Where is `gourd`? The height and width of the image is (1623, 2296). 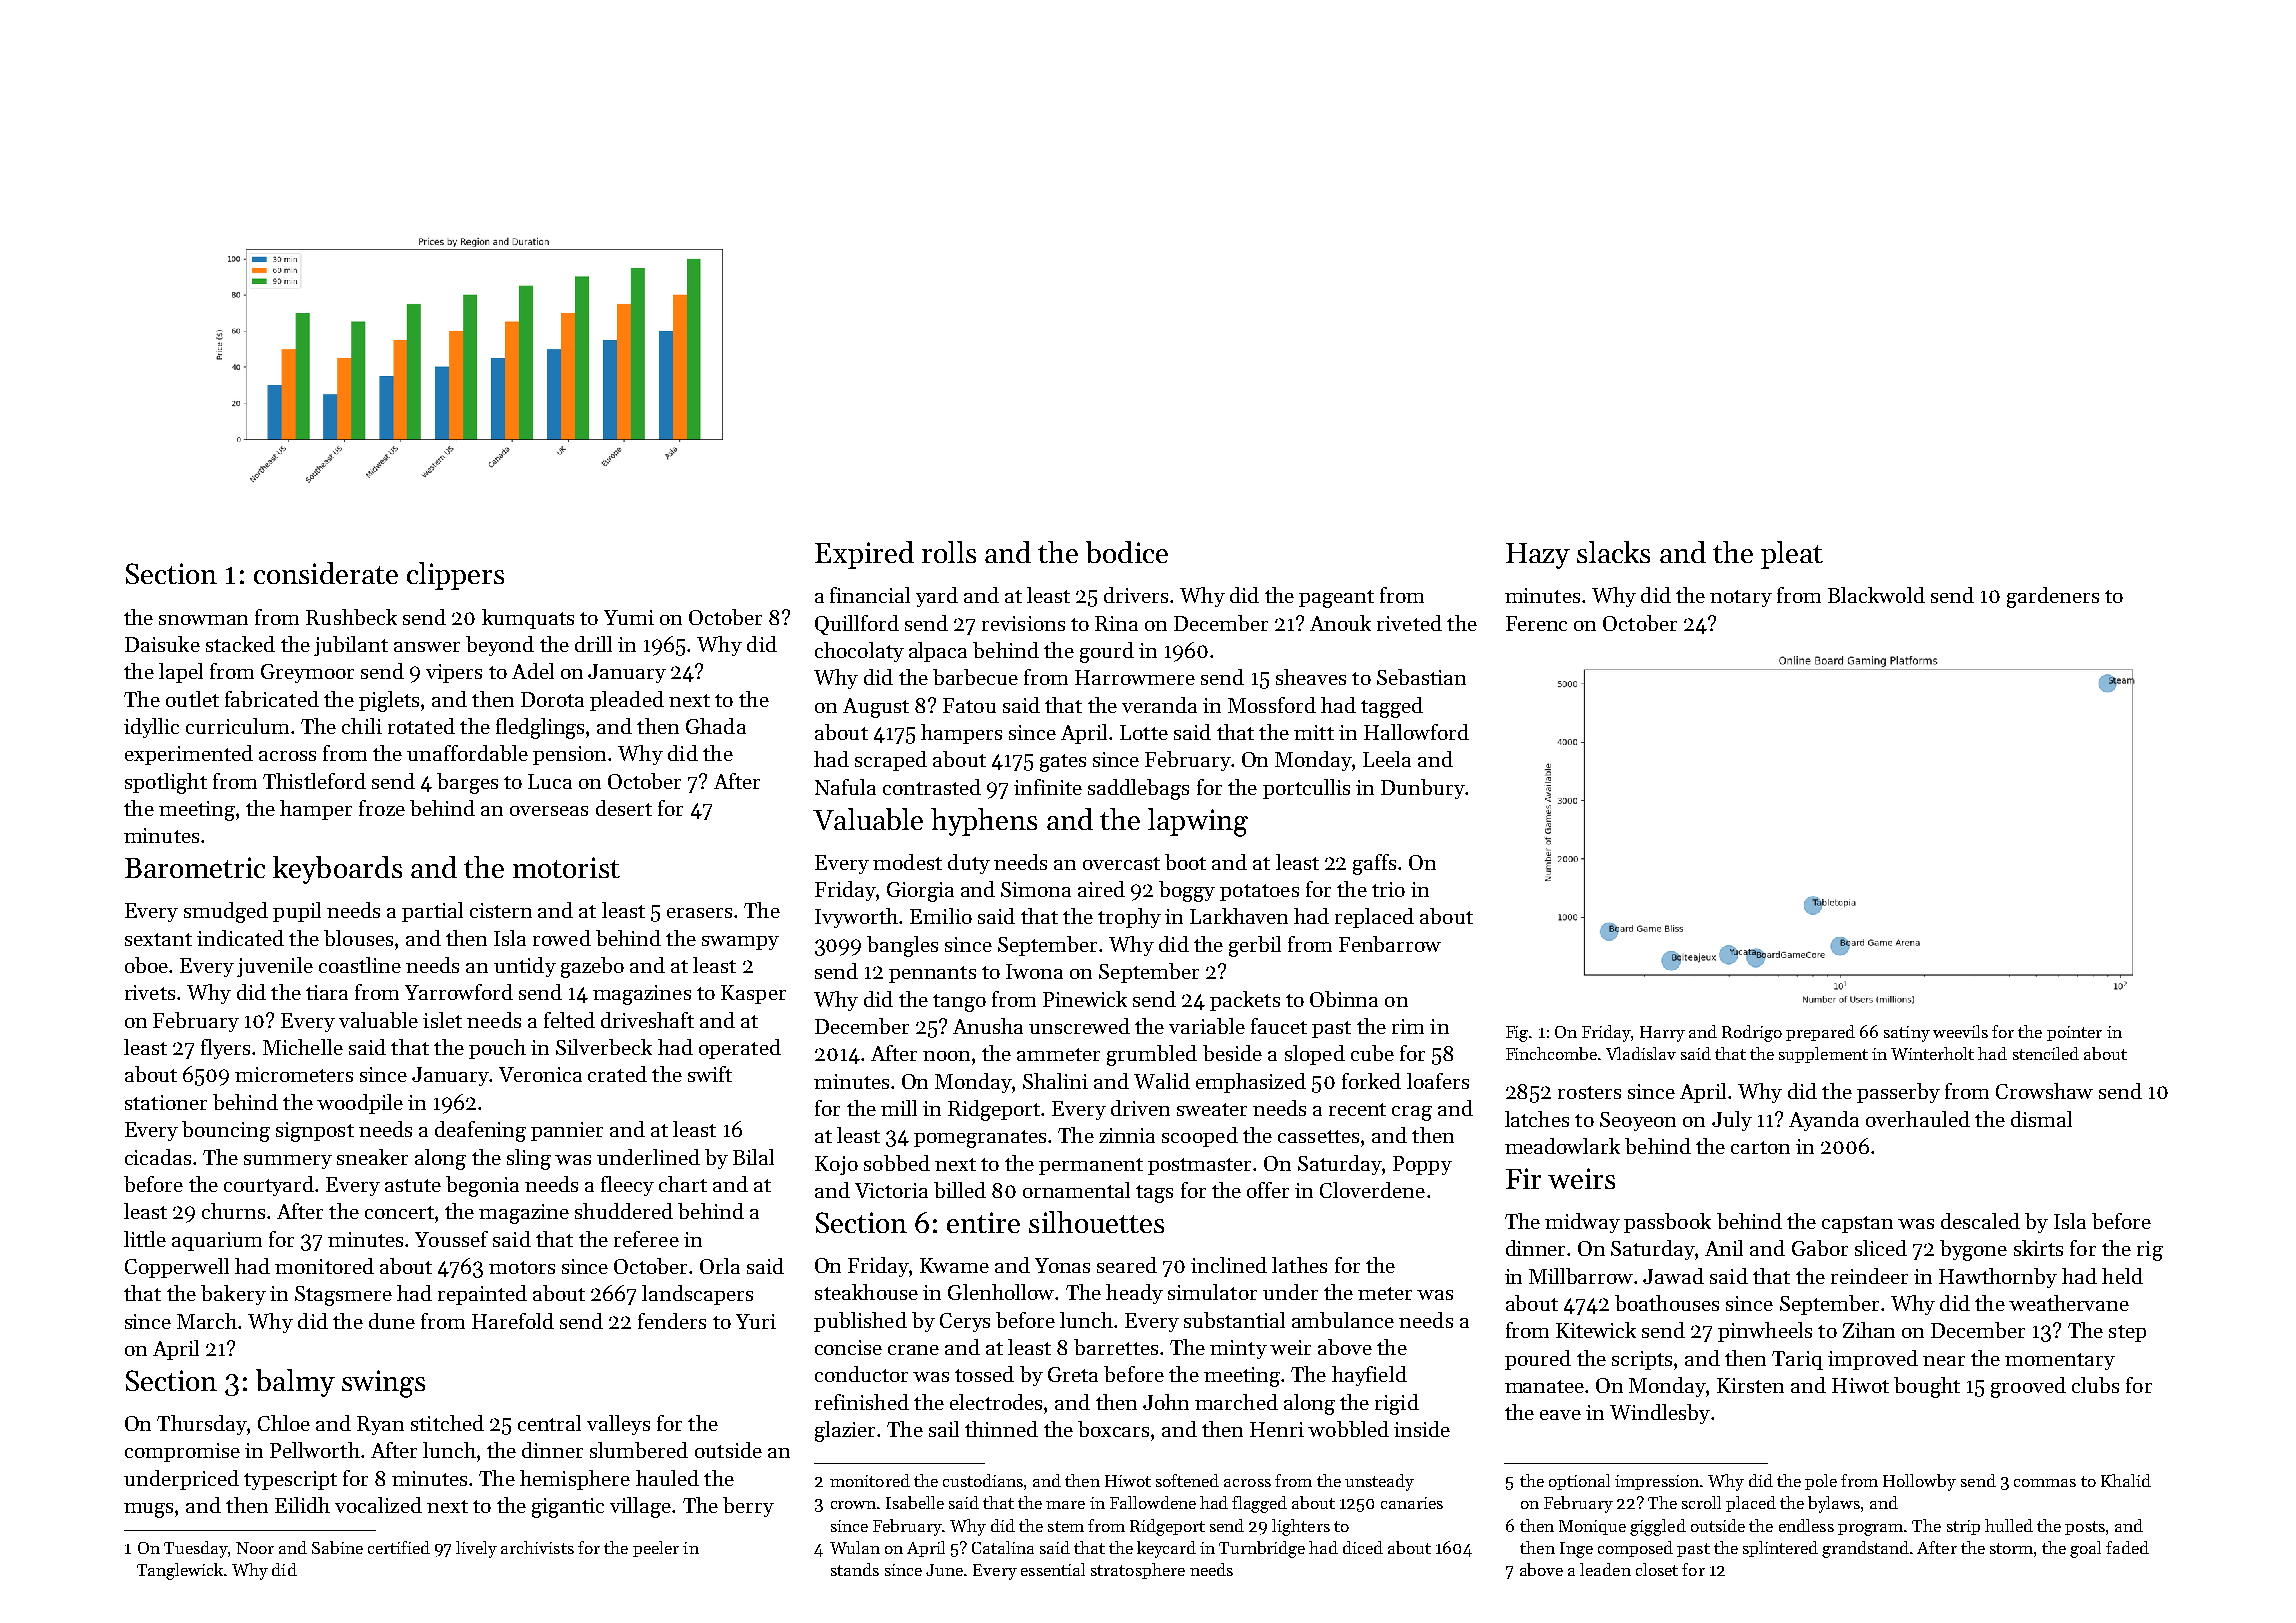
gourd is located at coordinates (1107, 652).
